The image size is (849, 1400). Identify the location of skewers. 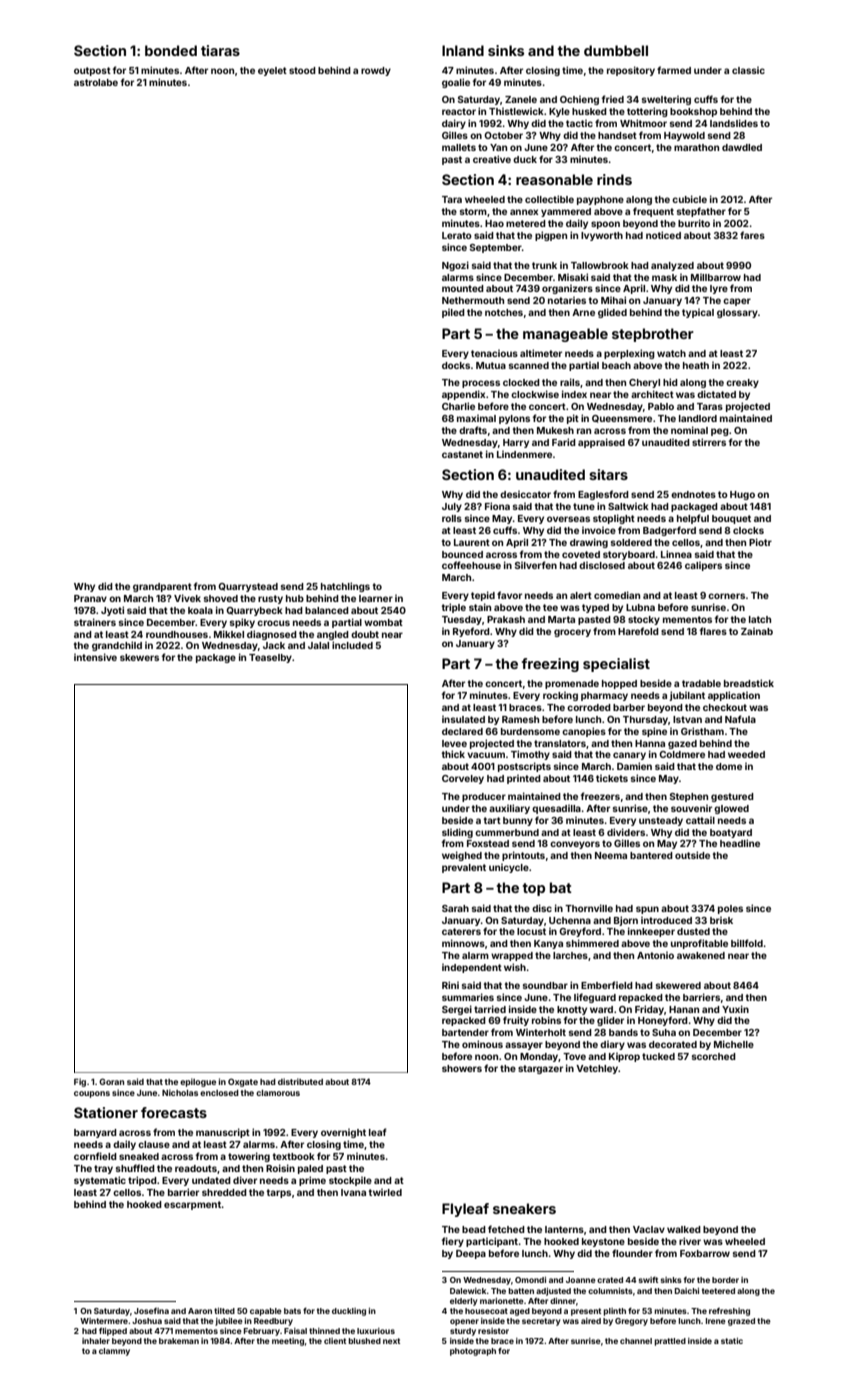
(139, 657).
